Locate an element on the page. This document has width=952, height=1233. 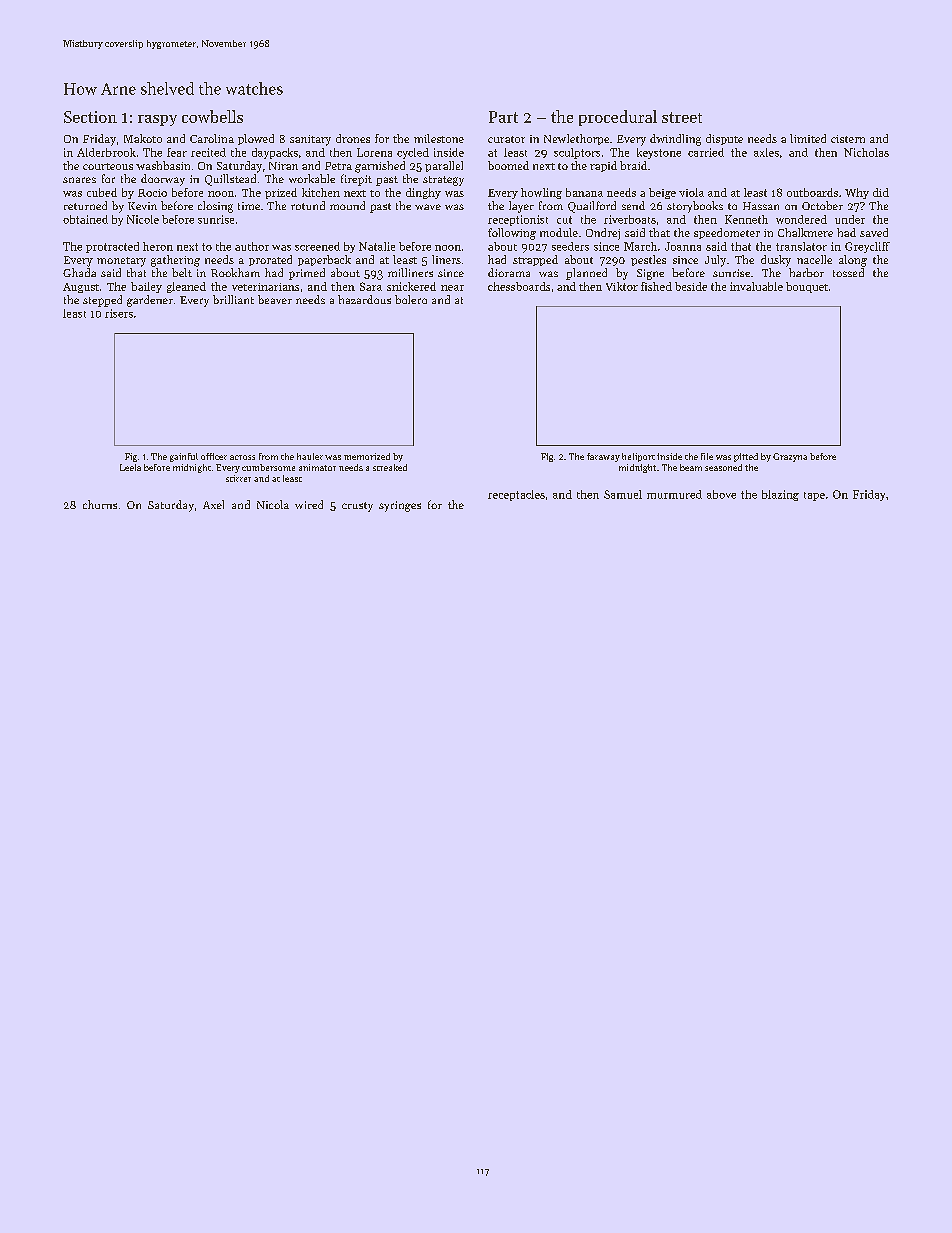
keystone is located at coordinates (659, 153).
